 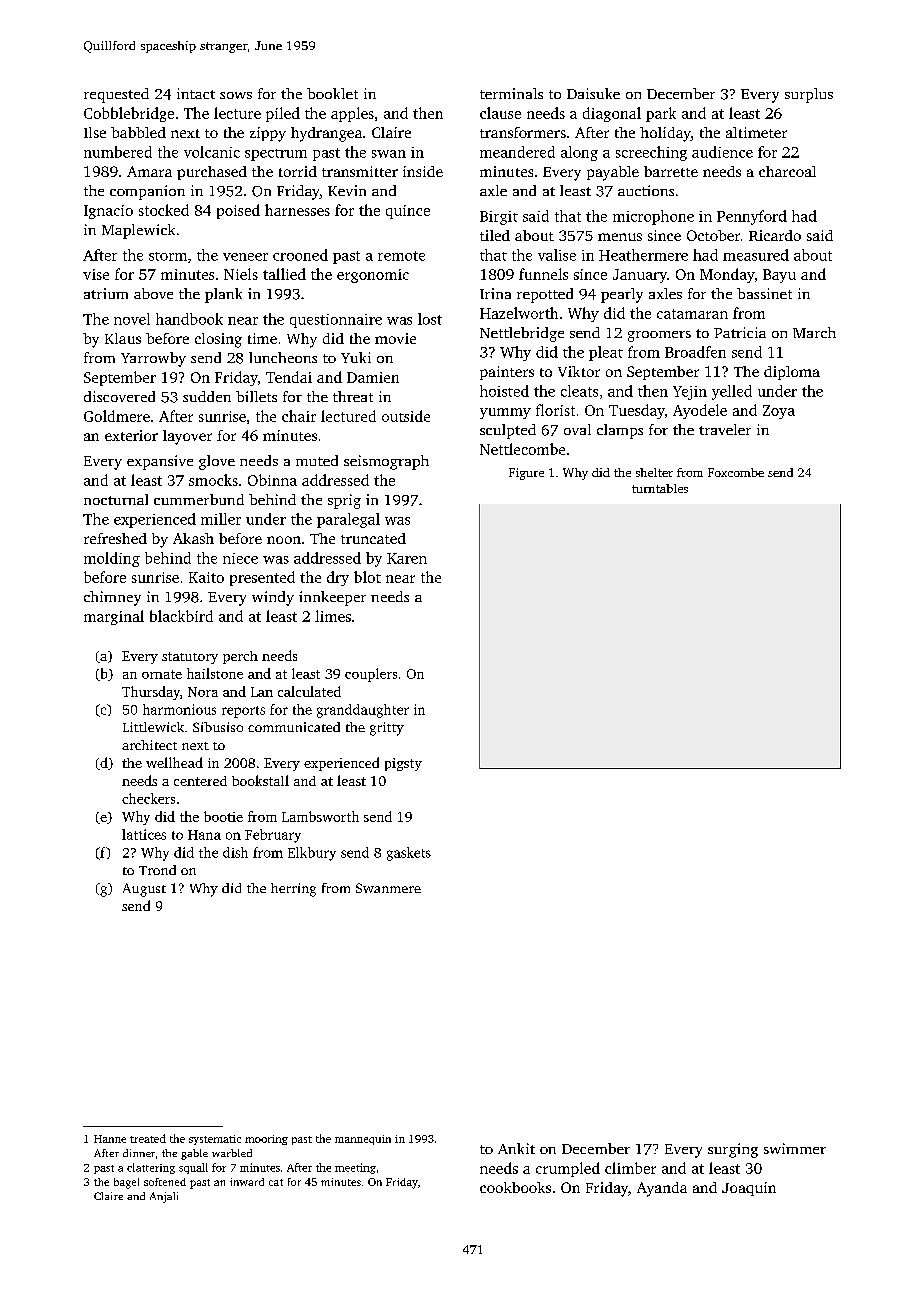 What do you see at coordinates (403, 764) in the document?
I see `pigsty` at bounding box center [403, 764].
